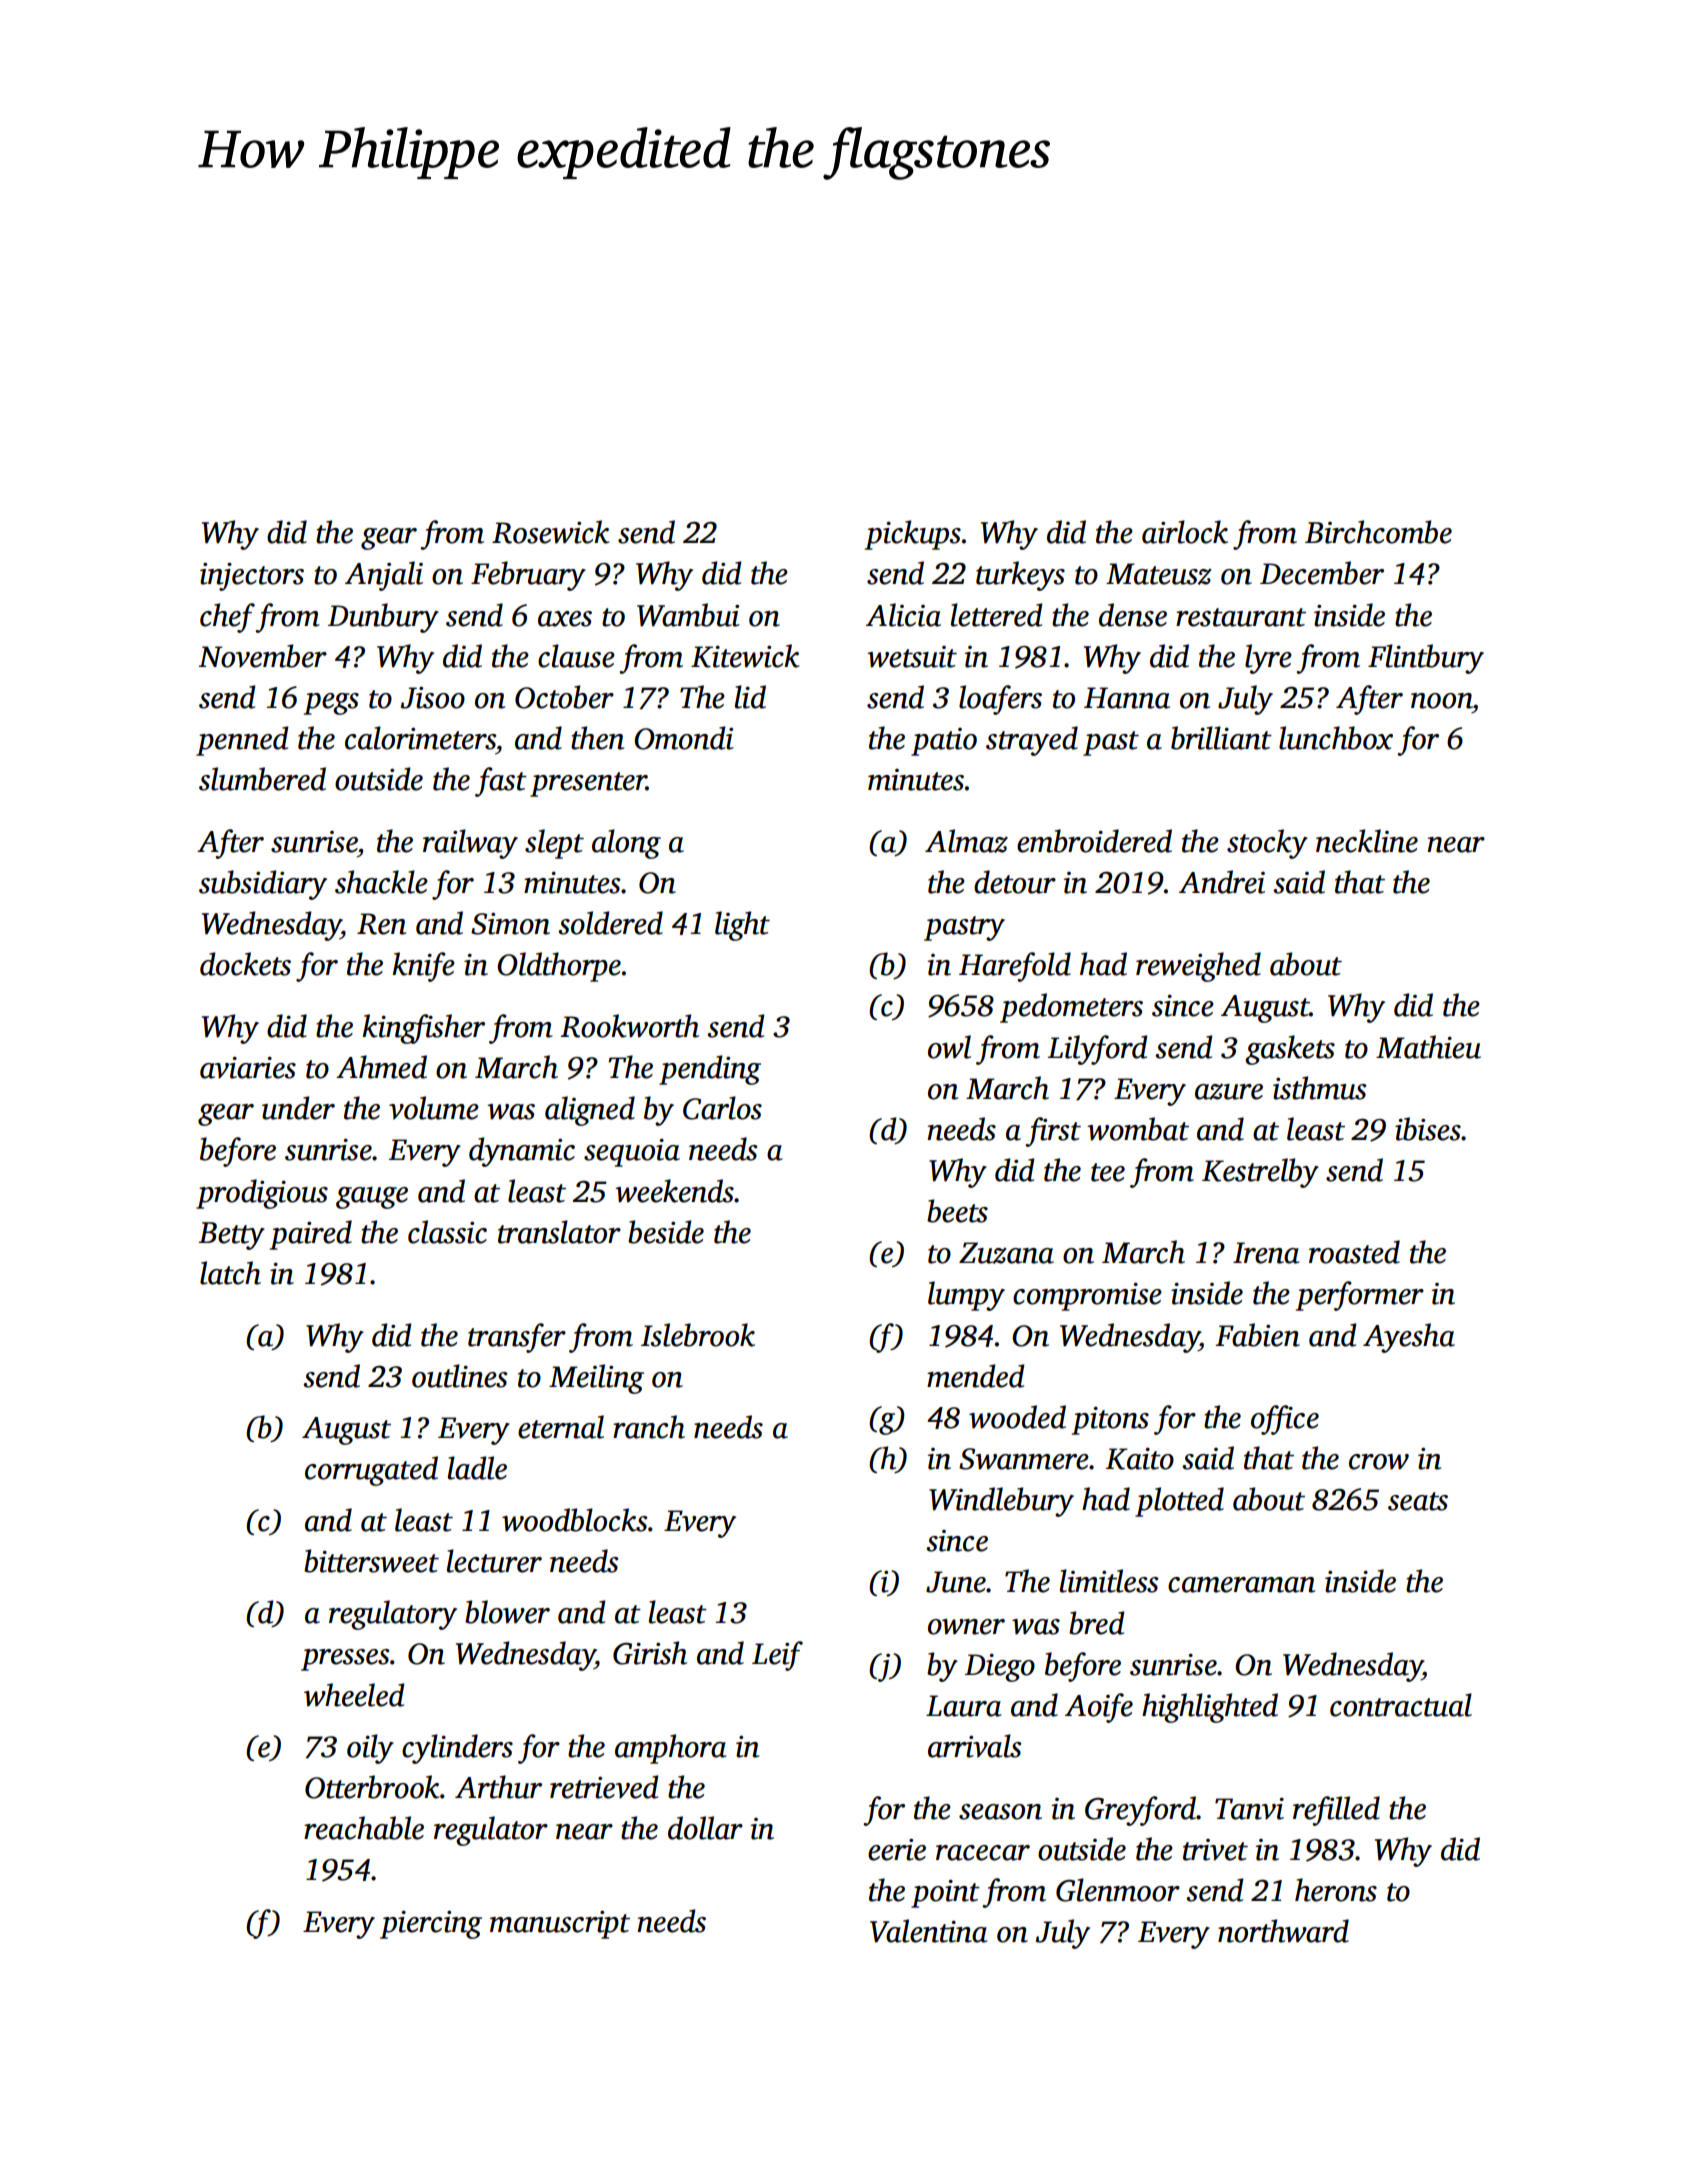 The height and width of the document is (2178, 1683). What do you see at coordinates (983, 1853) in the document?
I see `racecar` at bounding box center [983, 1853].
